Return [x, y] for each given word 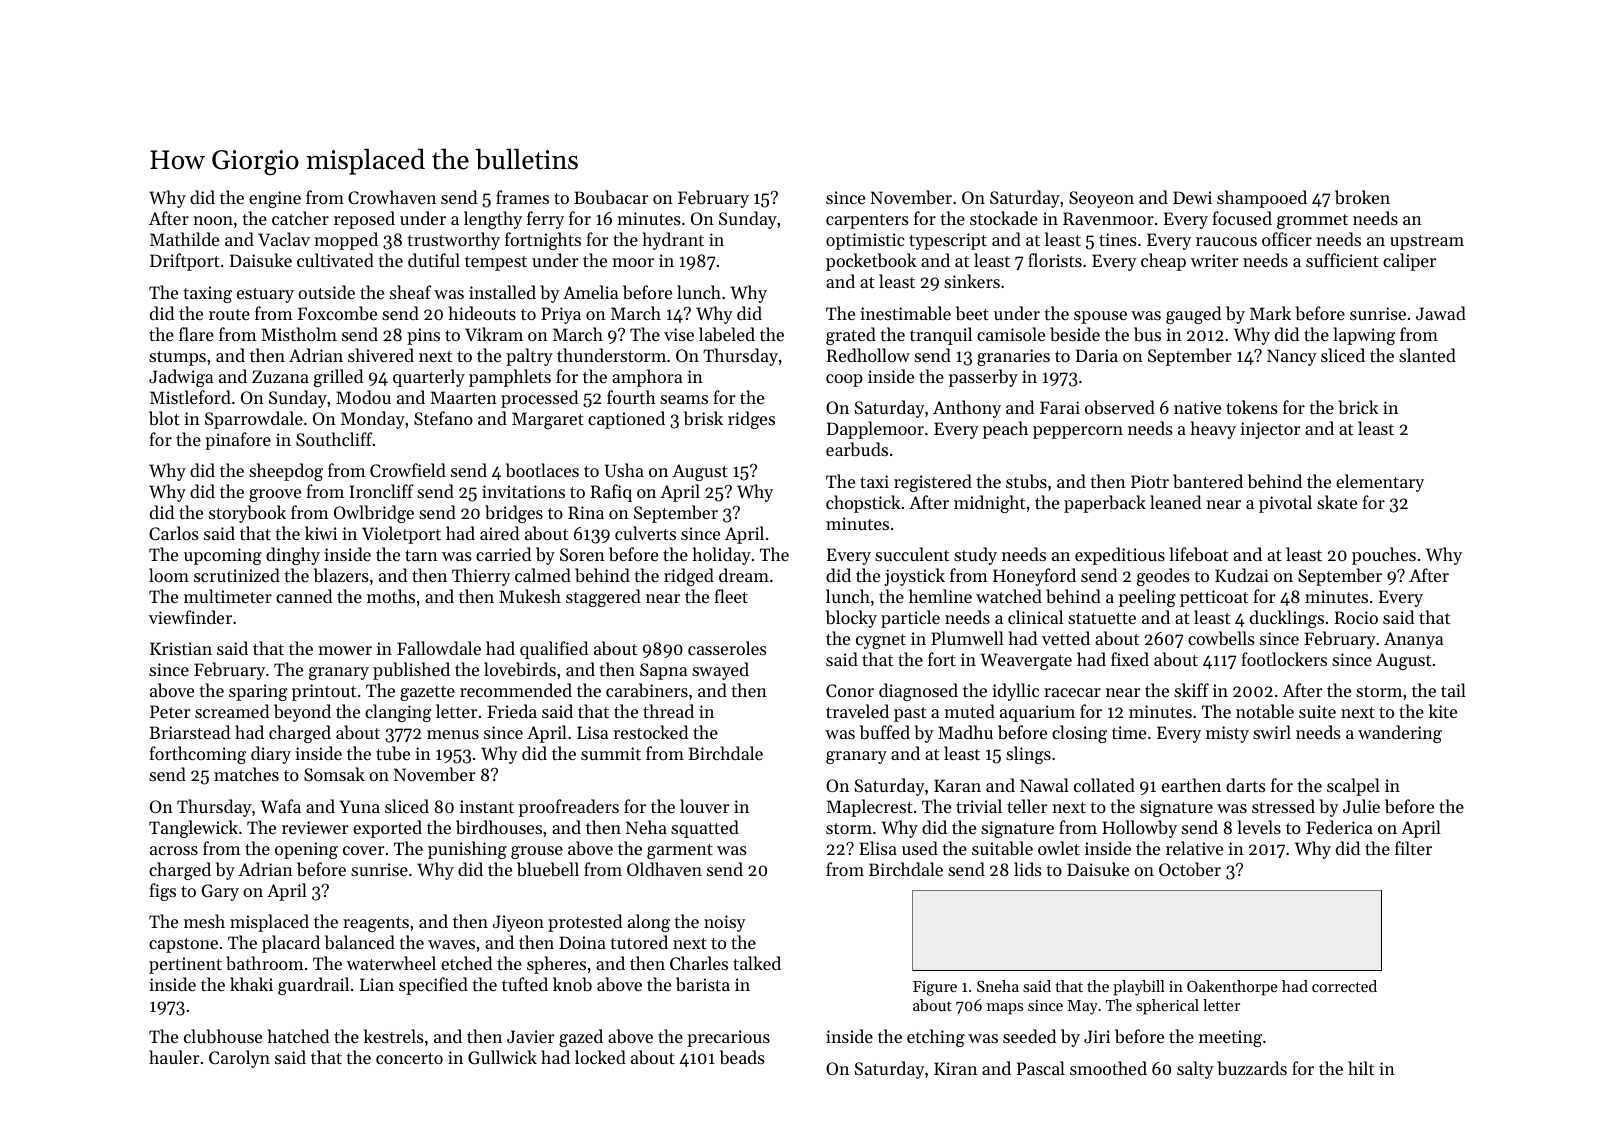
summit [611, 753]
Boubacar [611, 197]
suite [1317, 711]
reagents [376, 924]
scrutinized [237, 575]
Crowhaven [392, 197]
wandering [1400, 734]
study [975, 556]
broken [1362, 197]
